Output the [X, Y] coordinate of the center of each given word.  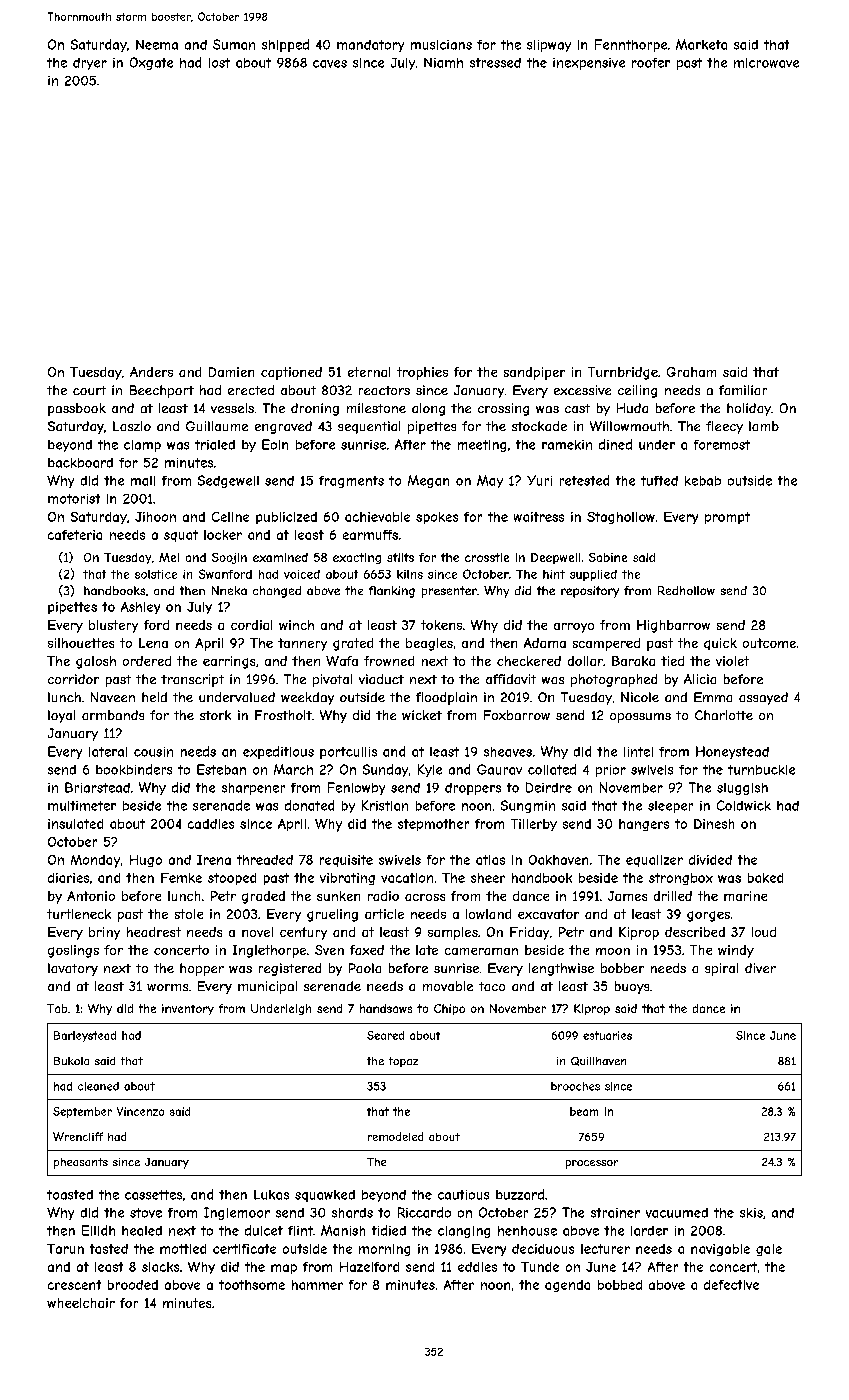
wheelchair [81, 1303]
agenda [567, 1286]
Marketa [701, 44]
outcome [769, 643]
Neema [157, 45]
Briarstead [97, 787]
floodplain [446, 698]
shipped [285, 45]
